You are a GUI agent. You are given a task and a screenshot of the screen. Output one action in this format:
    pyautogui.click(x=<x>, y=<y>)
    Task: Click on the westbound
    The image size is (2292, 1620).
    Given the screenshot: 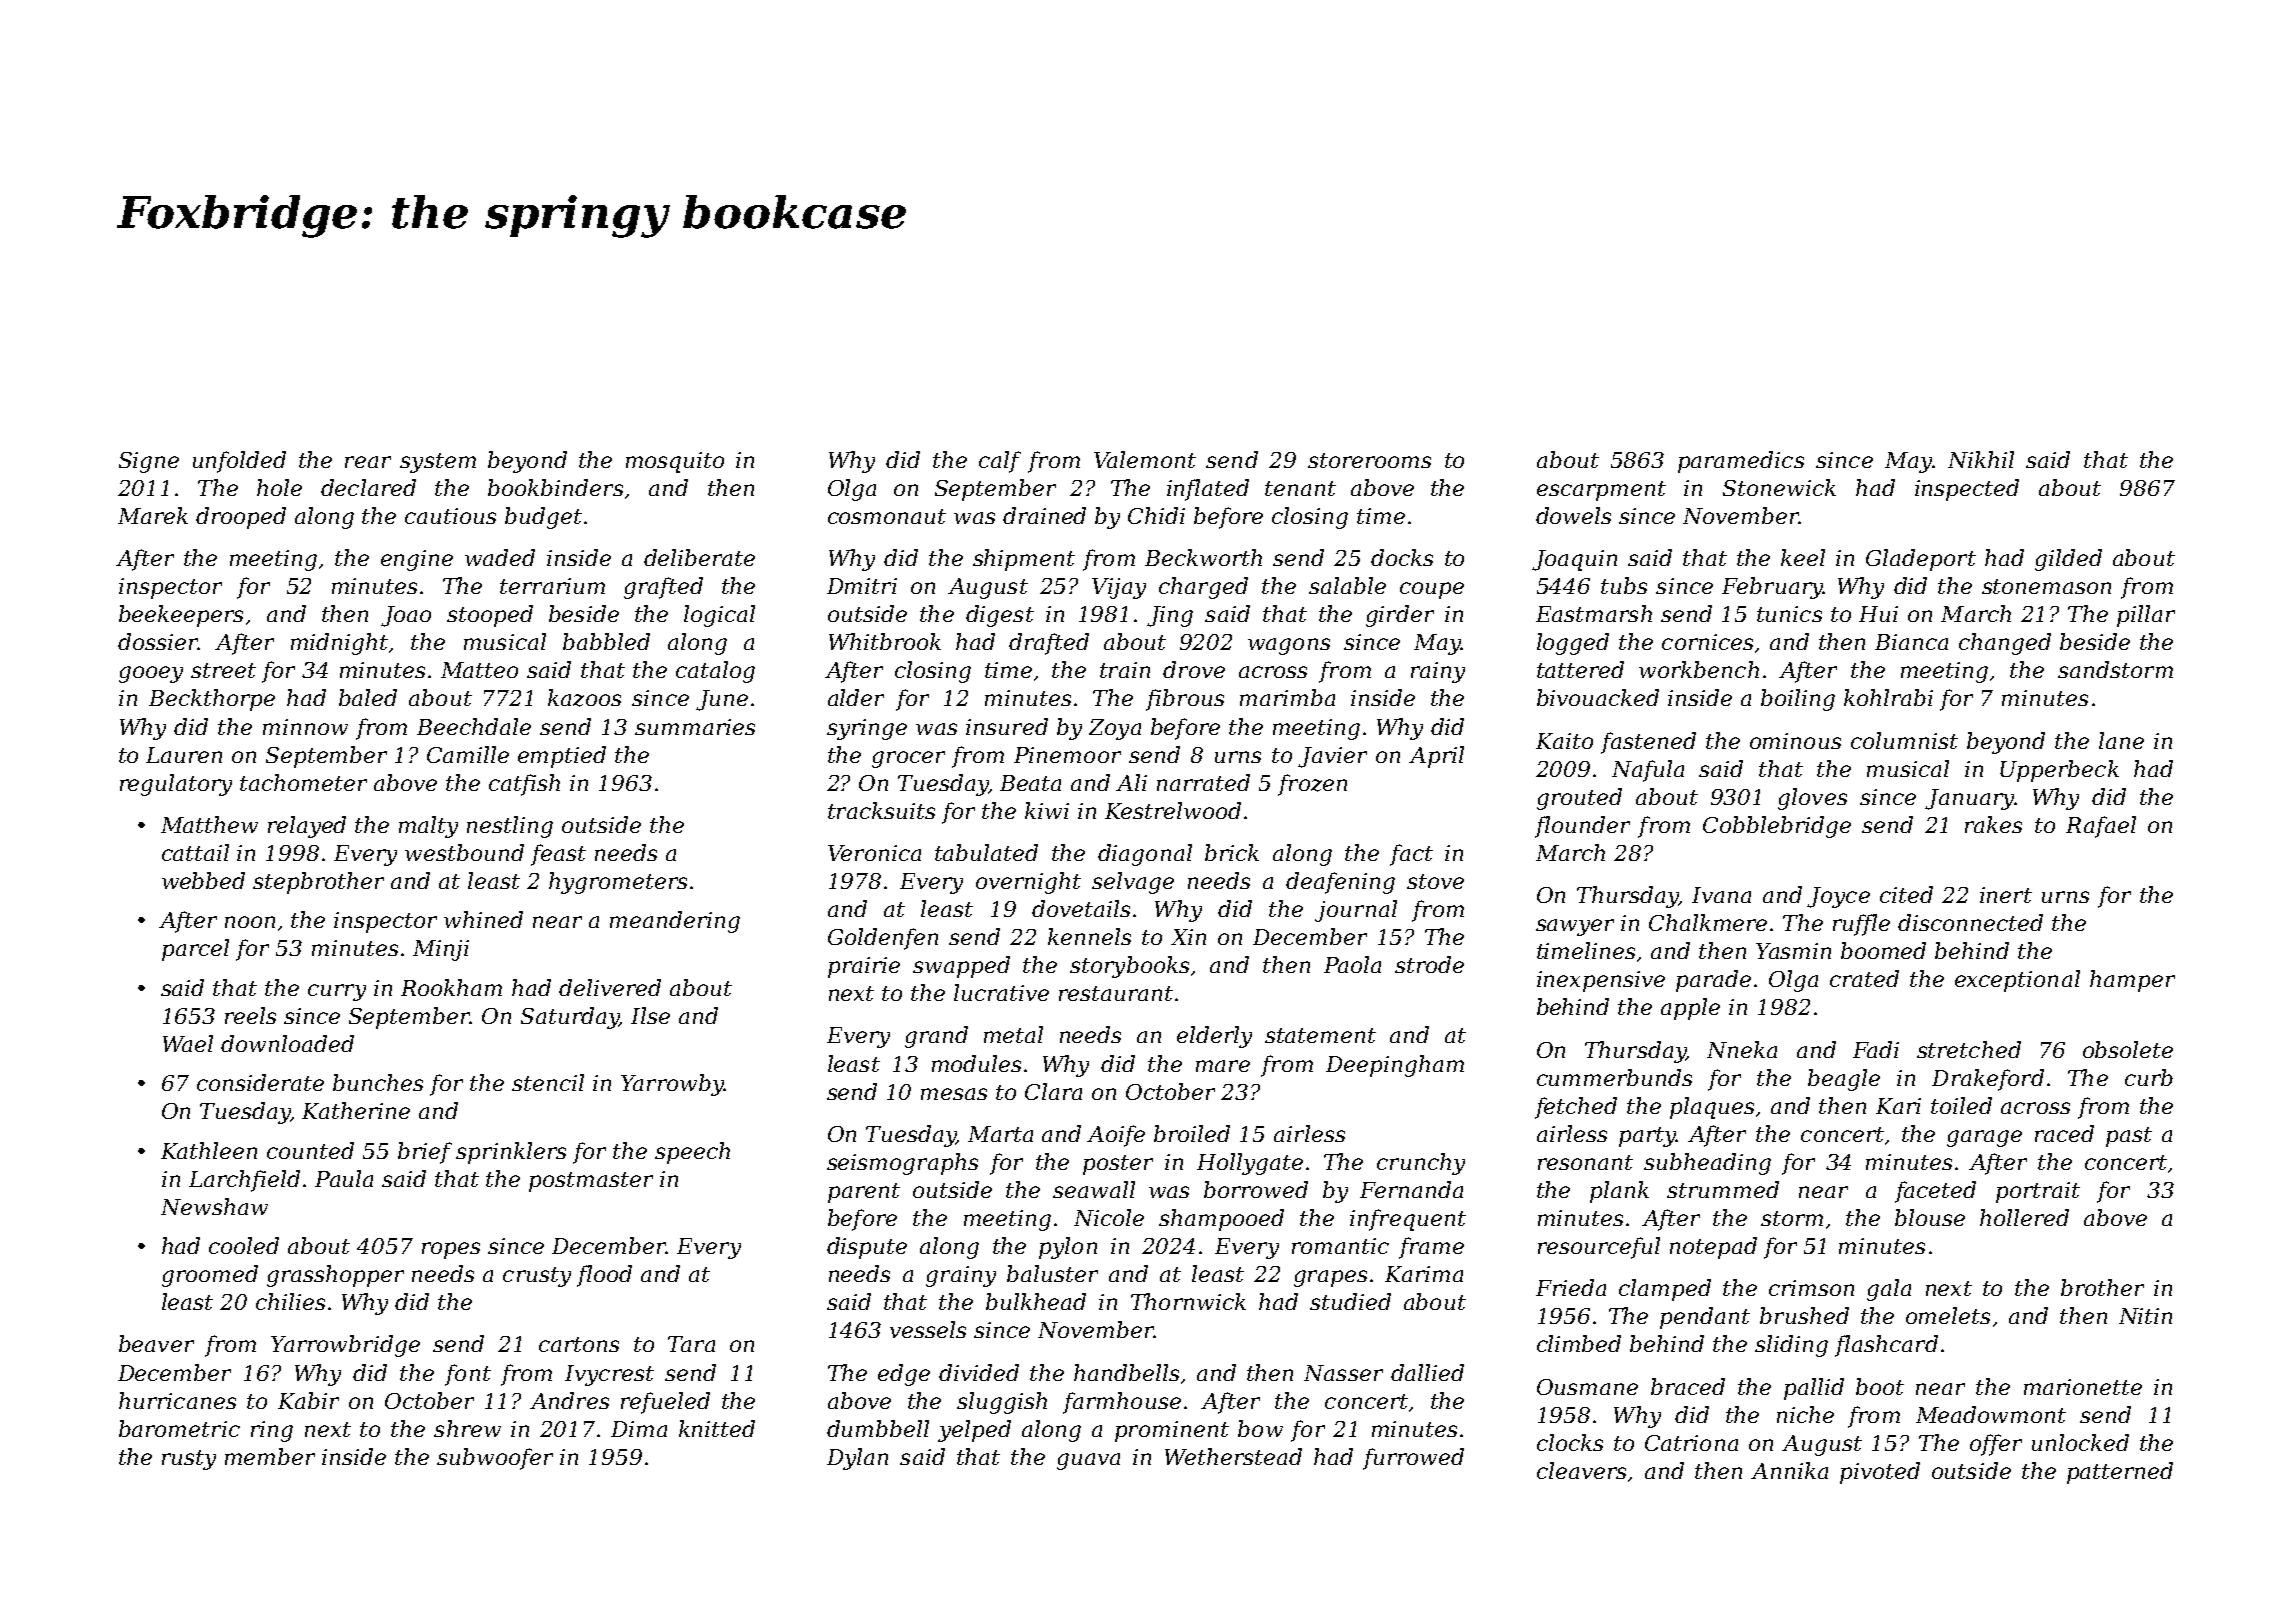 What is the action you would take?
    pyautogui.click(x=464, y=852)
